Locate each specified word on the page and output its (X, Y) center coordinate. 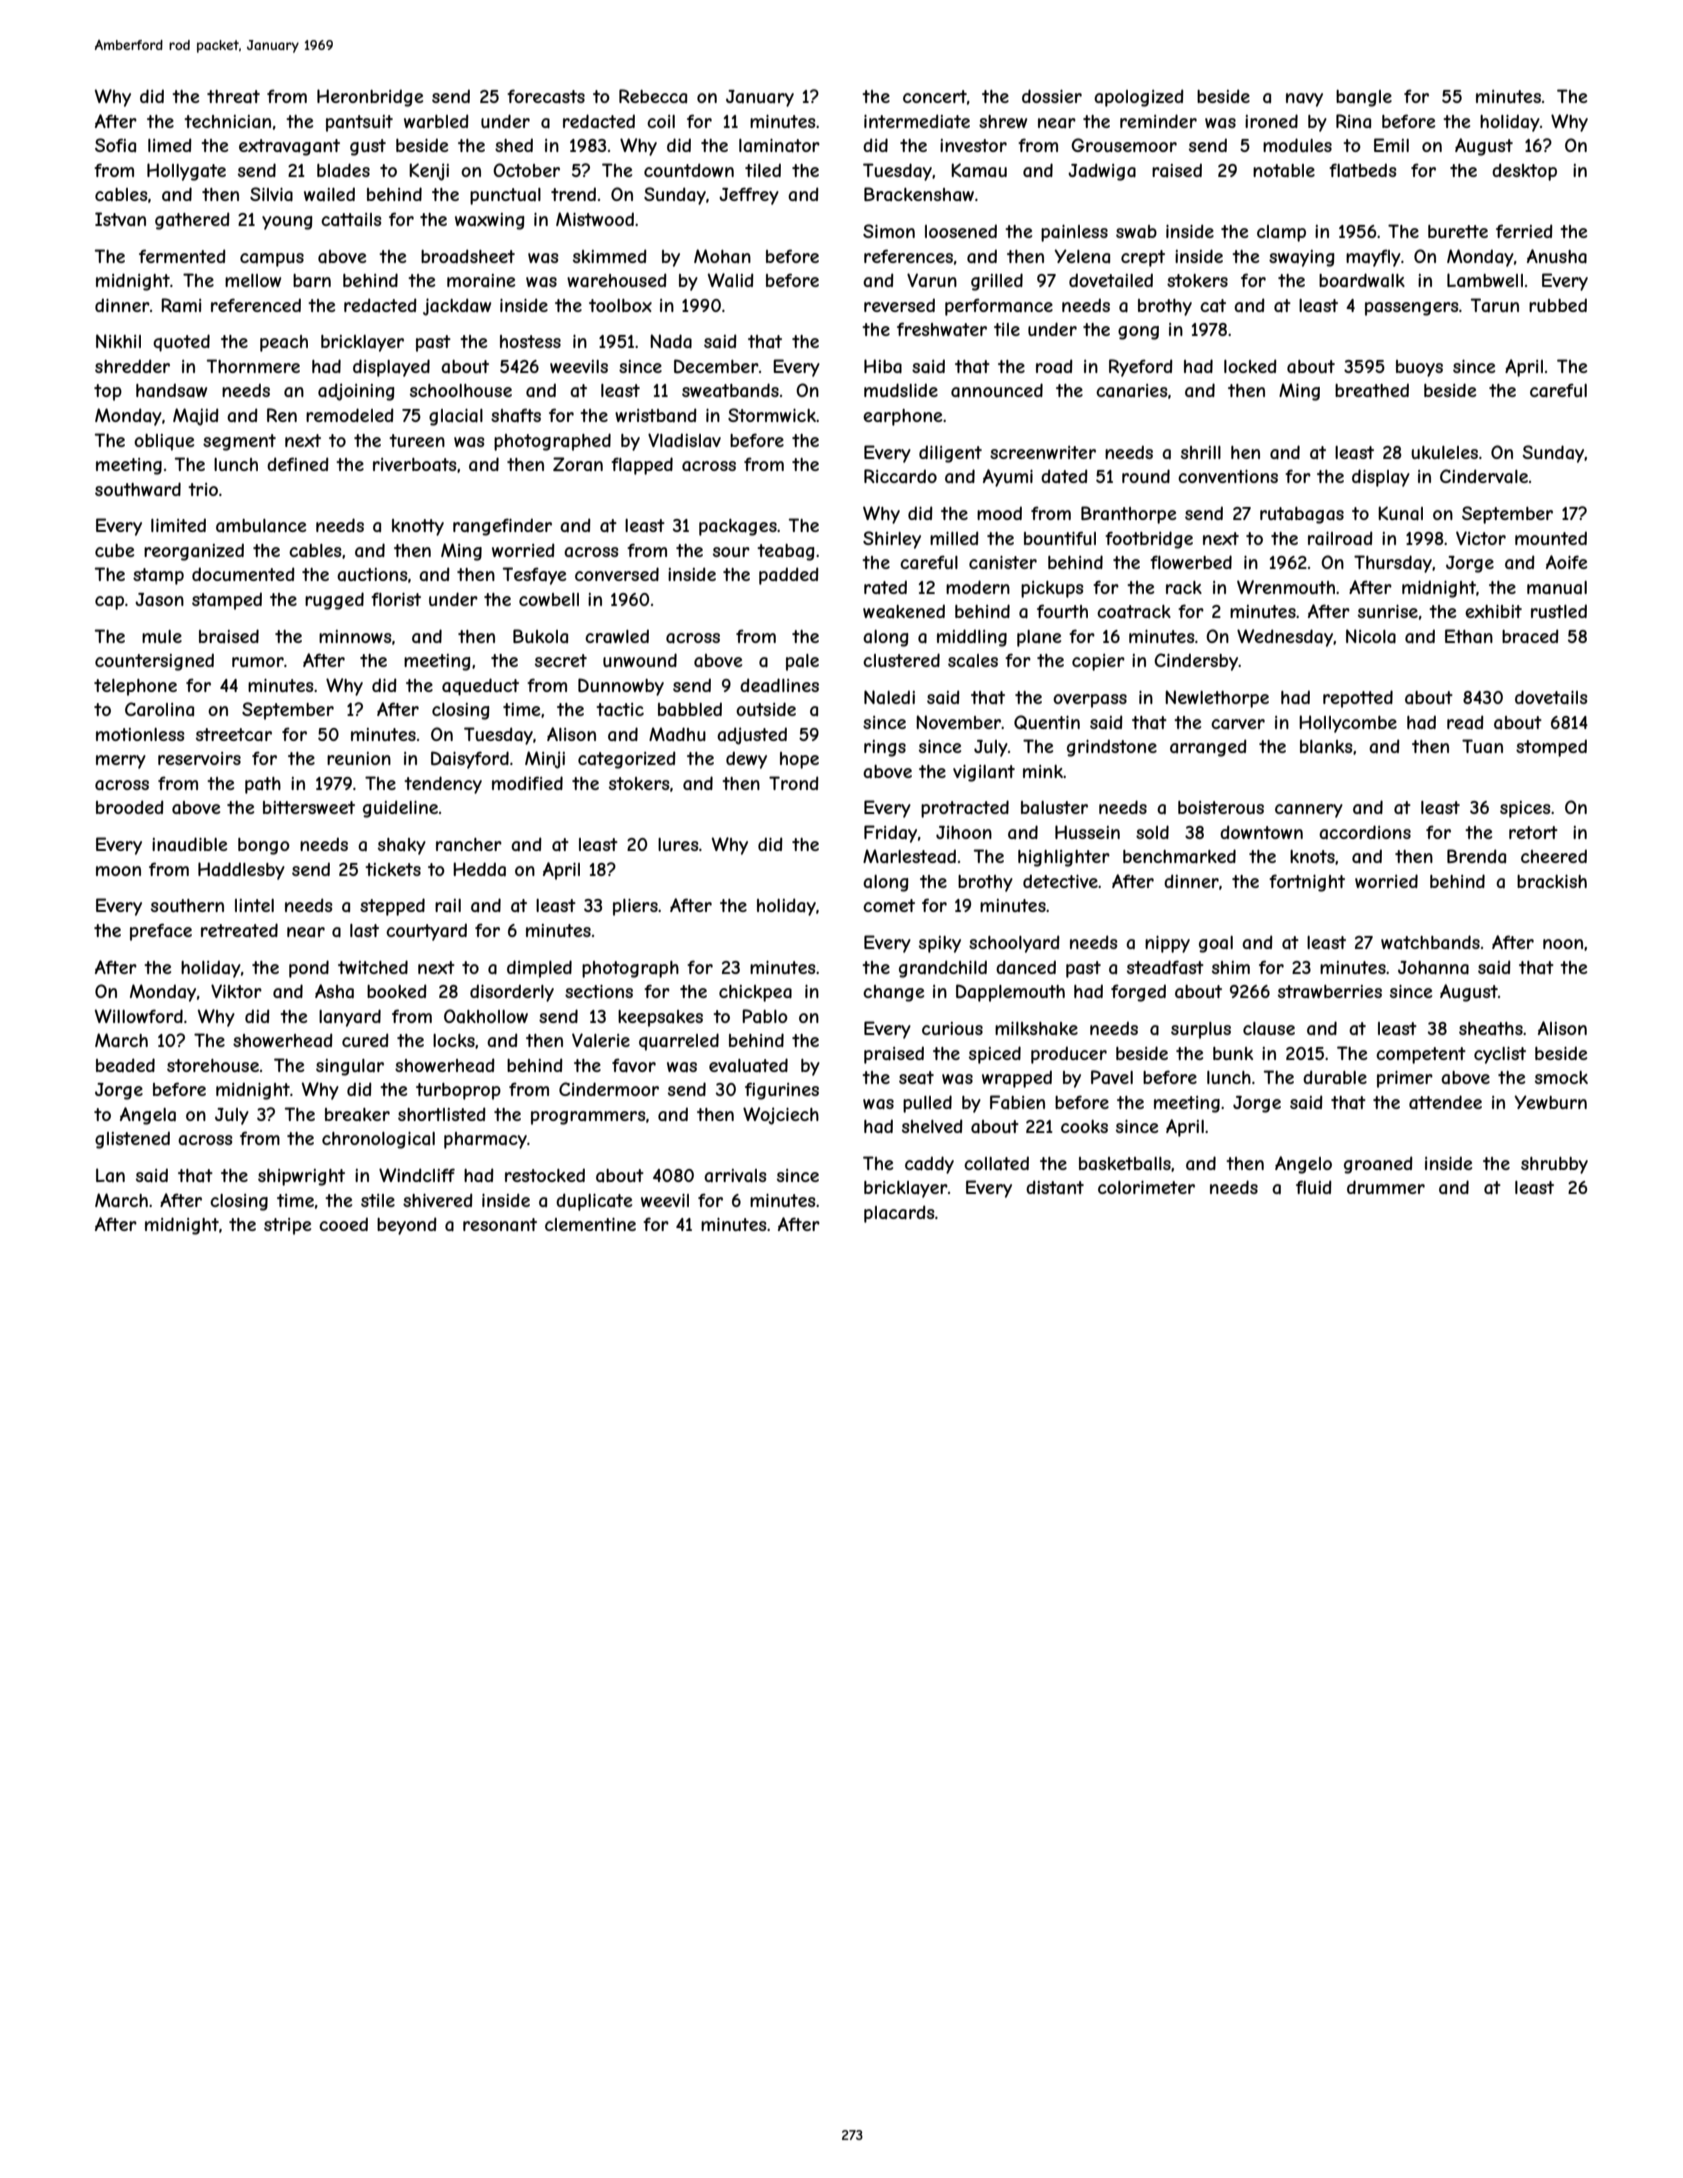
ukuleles (1444, 452)
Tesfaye (534, 576)
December (716, 366)
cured (365, 1040)
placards (899, 1214)
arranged (1208, 748)
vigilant (984, 773)
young (287, 223)
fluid (1313, 1187)
